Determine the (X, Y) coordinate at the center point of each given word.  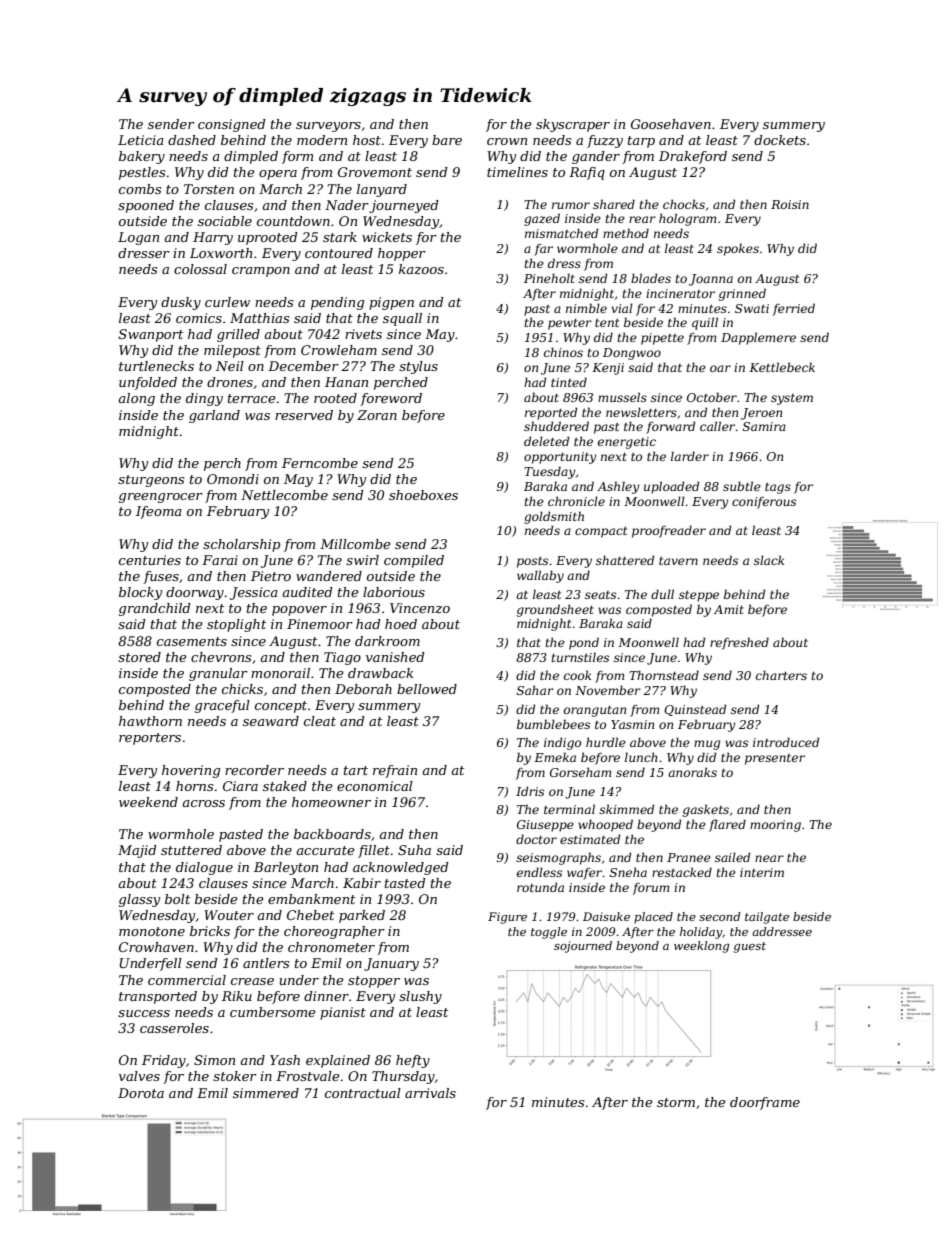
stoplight (236, 625)
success (144, 1013)
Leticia (141, 140)
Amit (729, 609)
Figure (507, 918)
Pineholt (549, 278)
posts (532, 562)
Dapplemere (758, 338)
